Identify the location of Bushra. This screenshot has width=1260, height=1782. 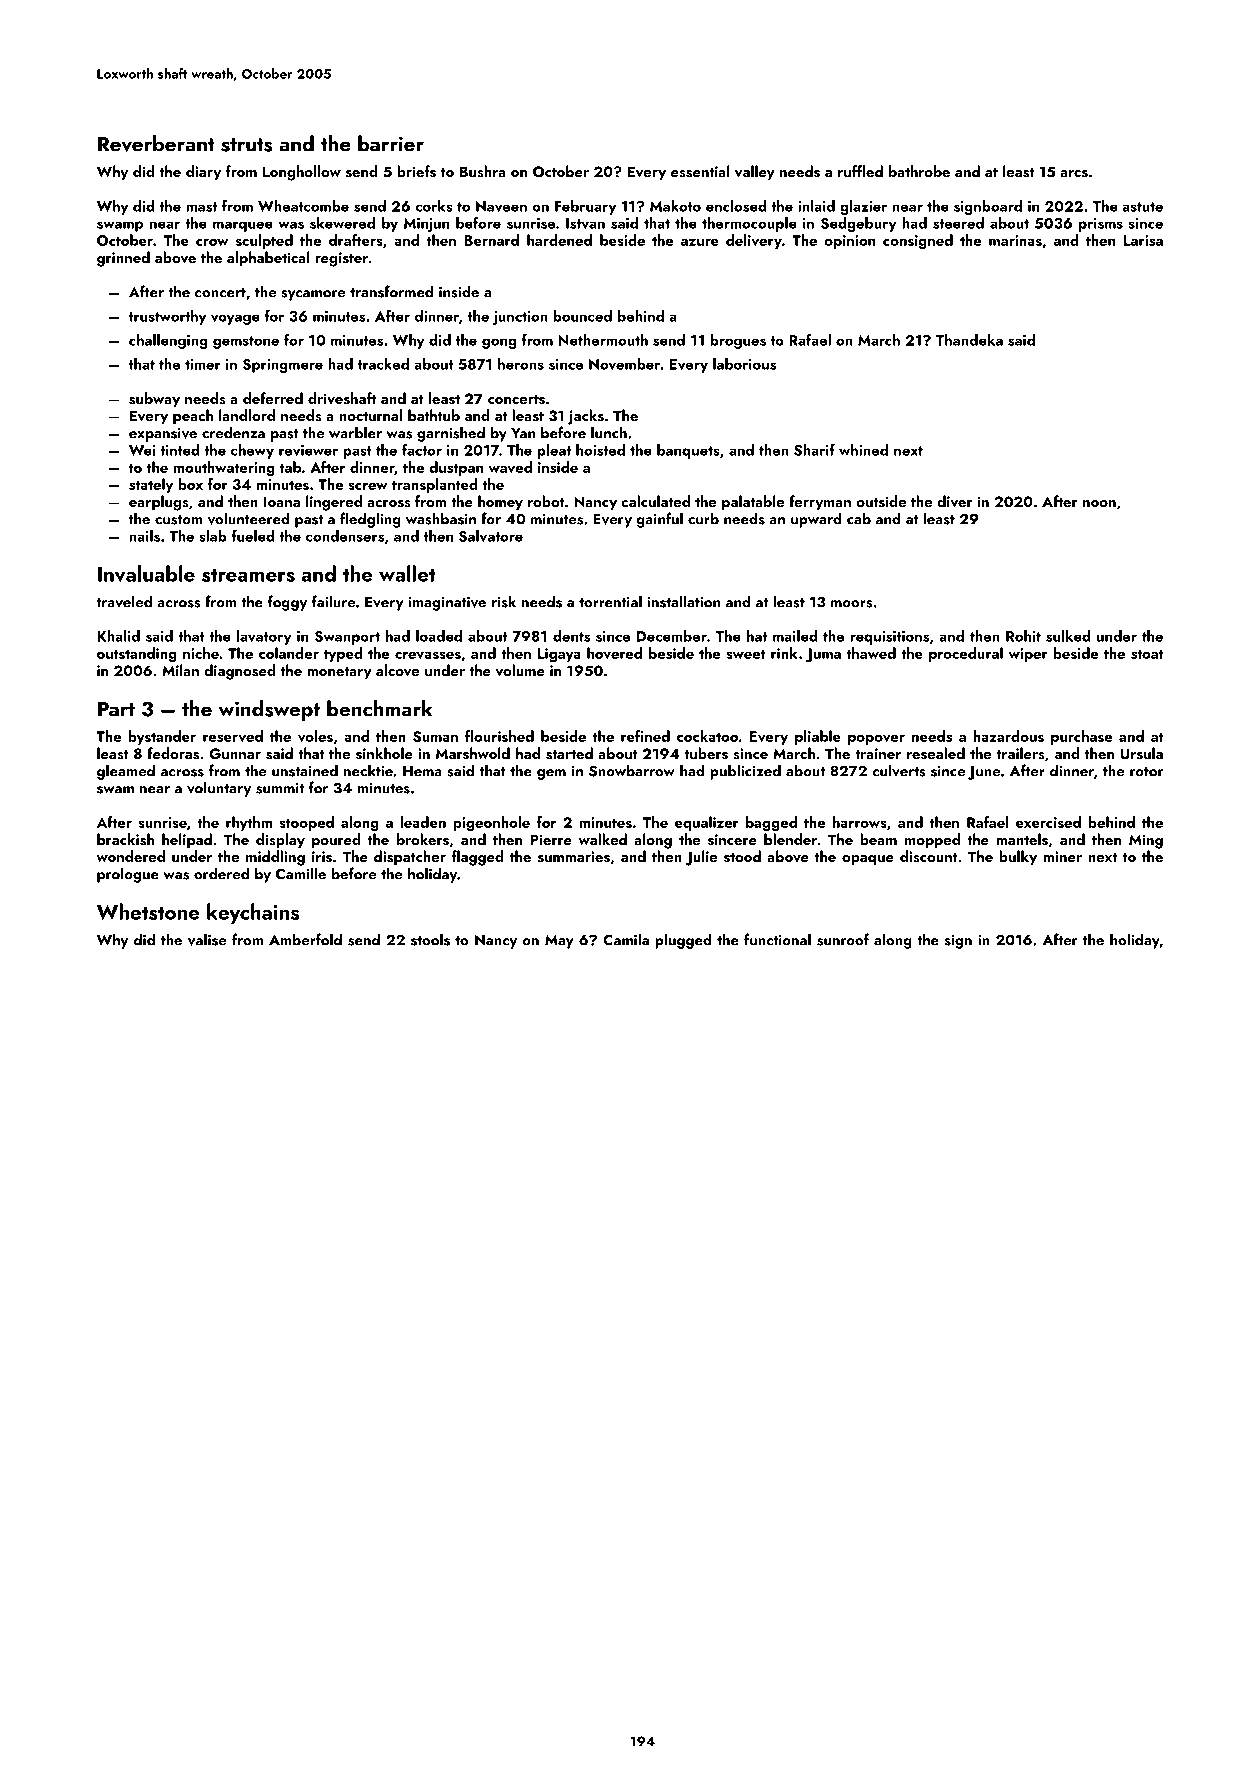
(483, 171).
